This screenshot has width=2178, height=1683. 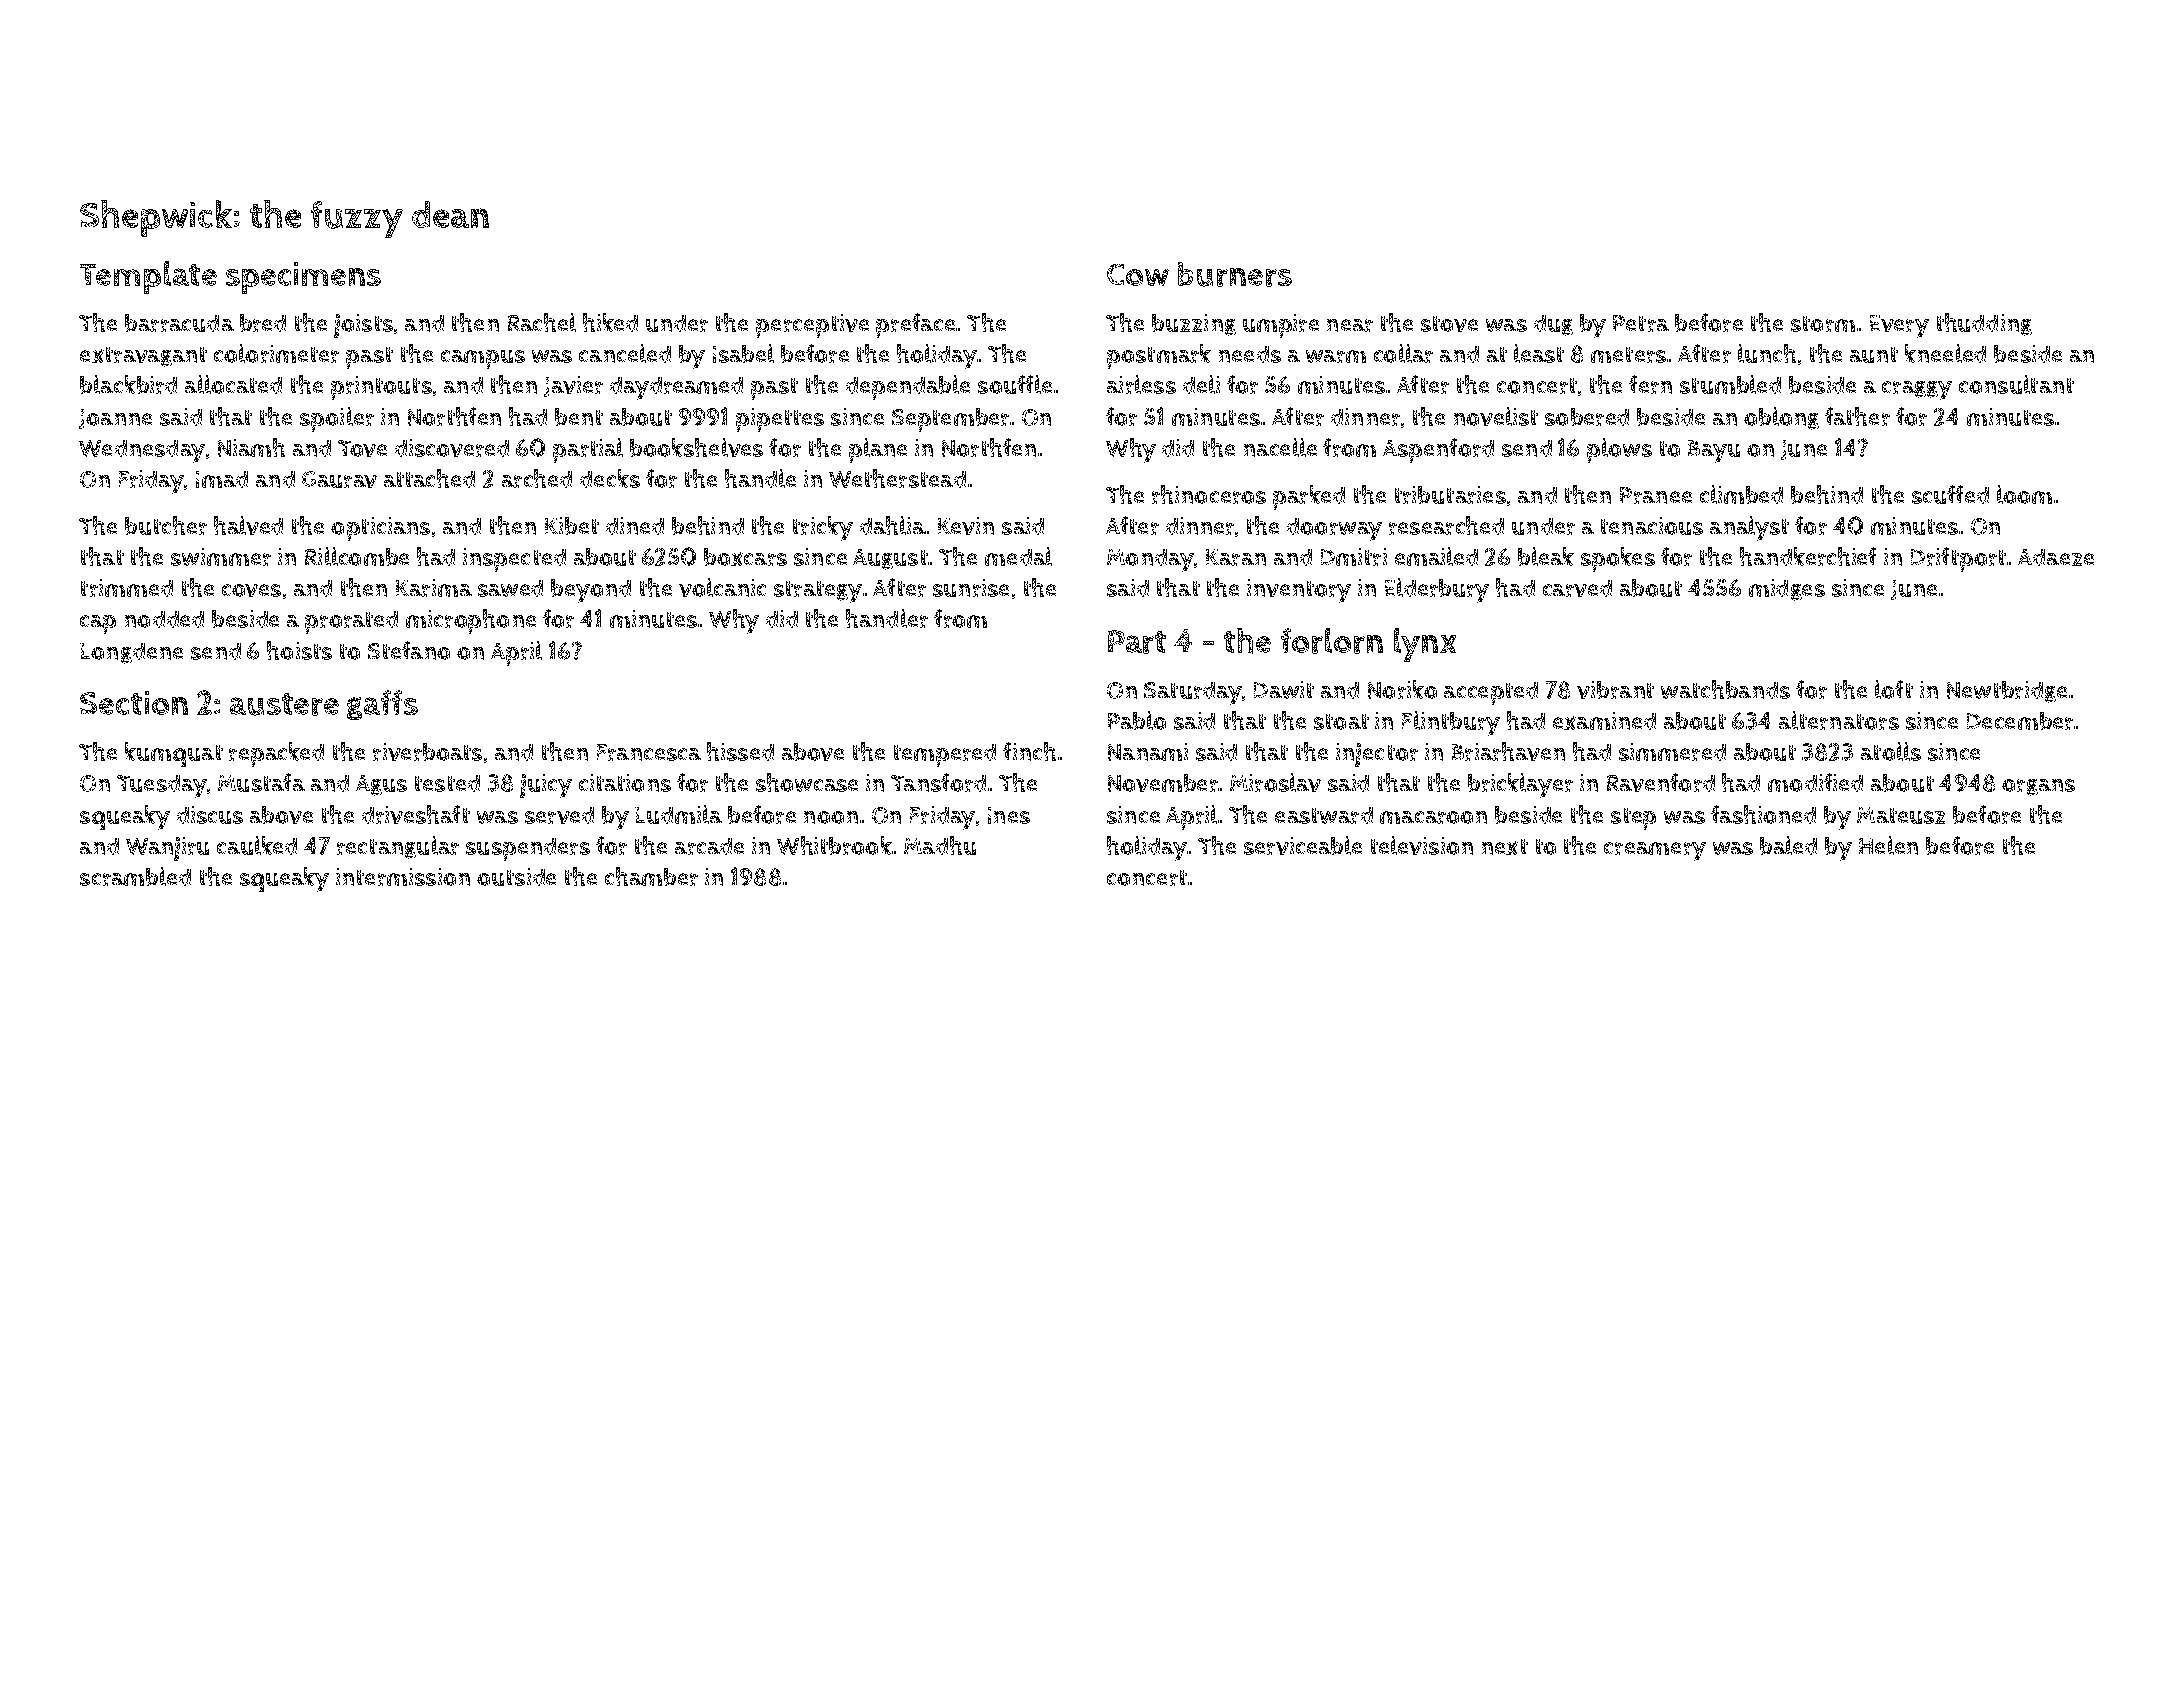 What do you see at coordinates (471, 621) in the screenshot?
I see `microphone` at bounding box center [471, 621].
